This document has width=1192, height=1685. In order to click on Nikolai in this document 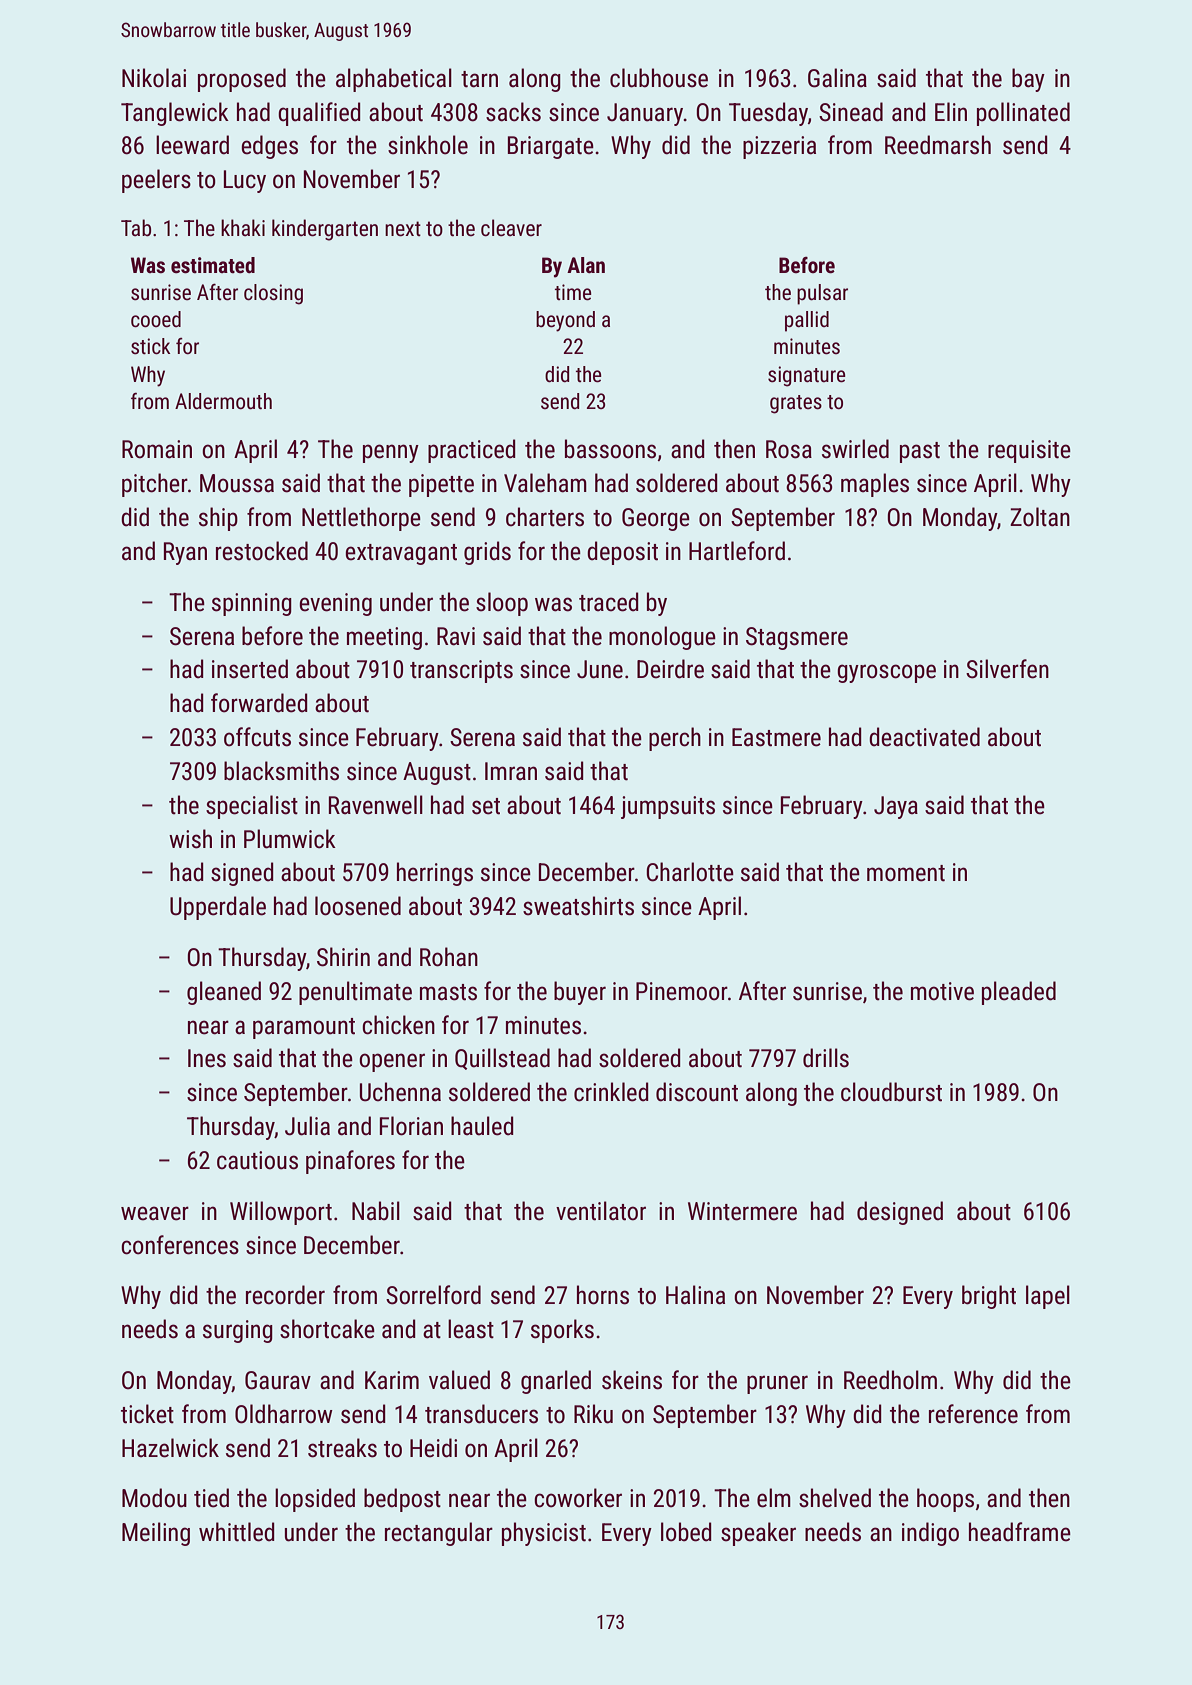, I will do `click(154, 78)`.
